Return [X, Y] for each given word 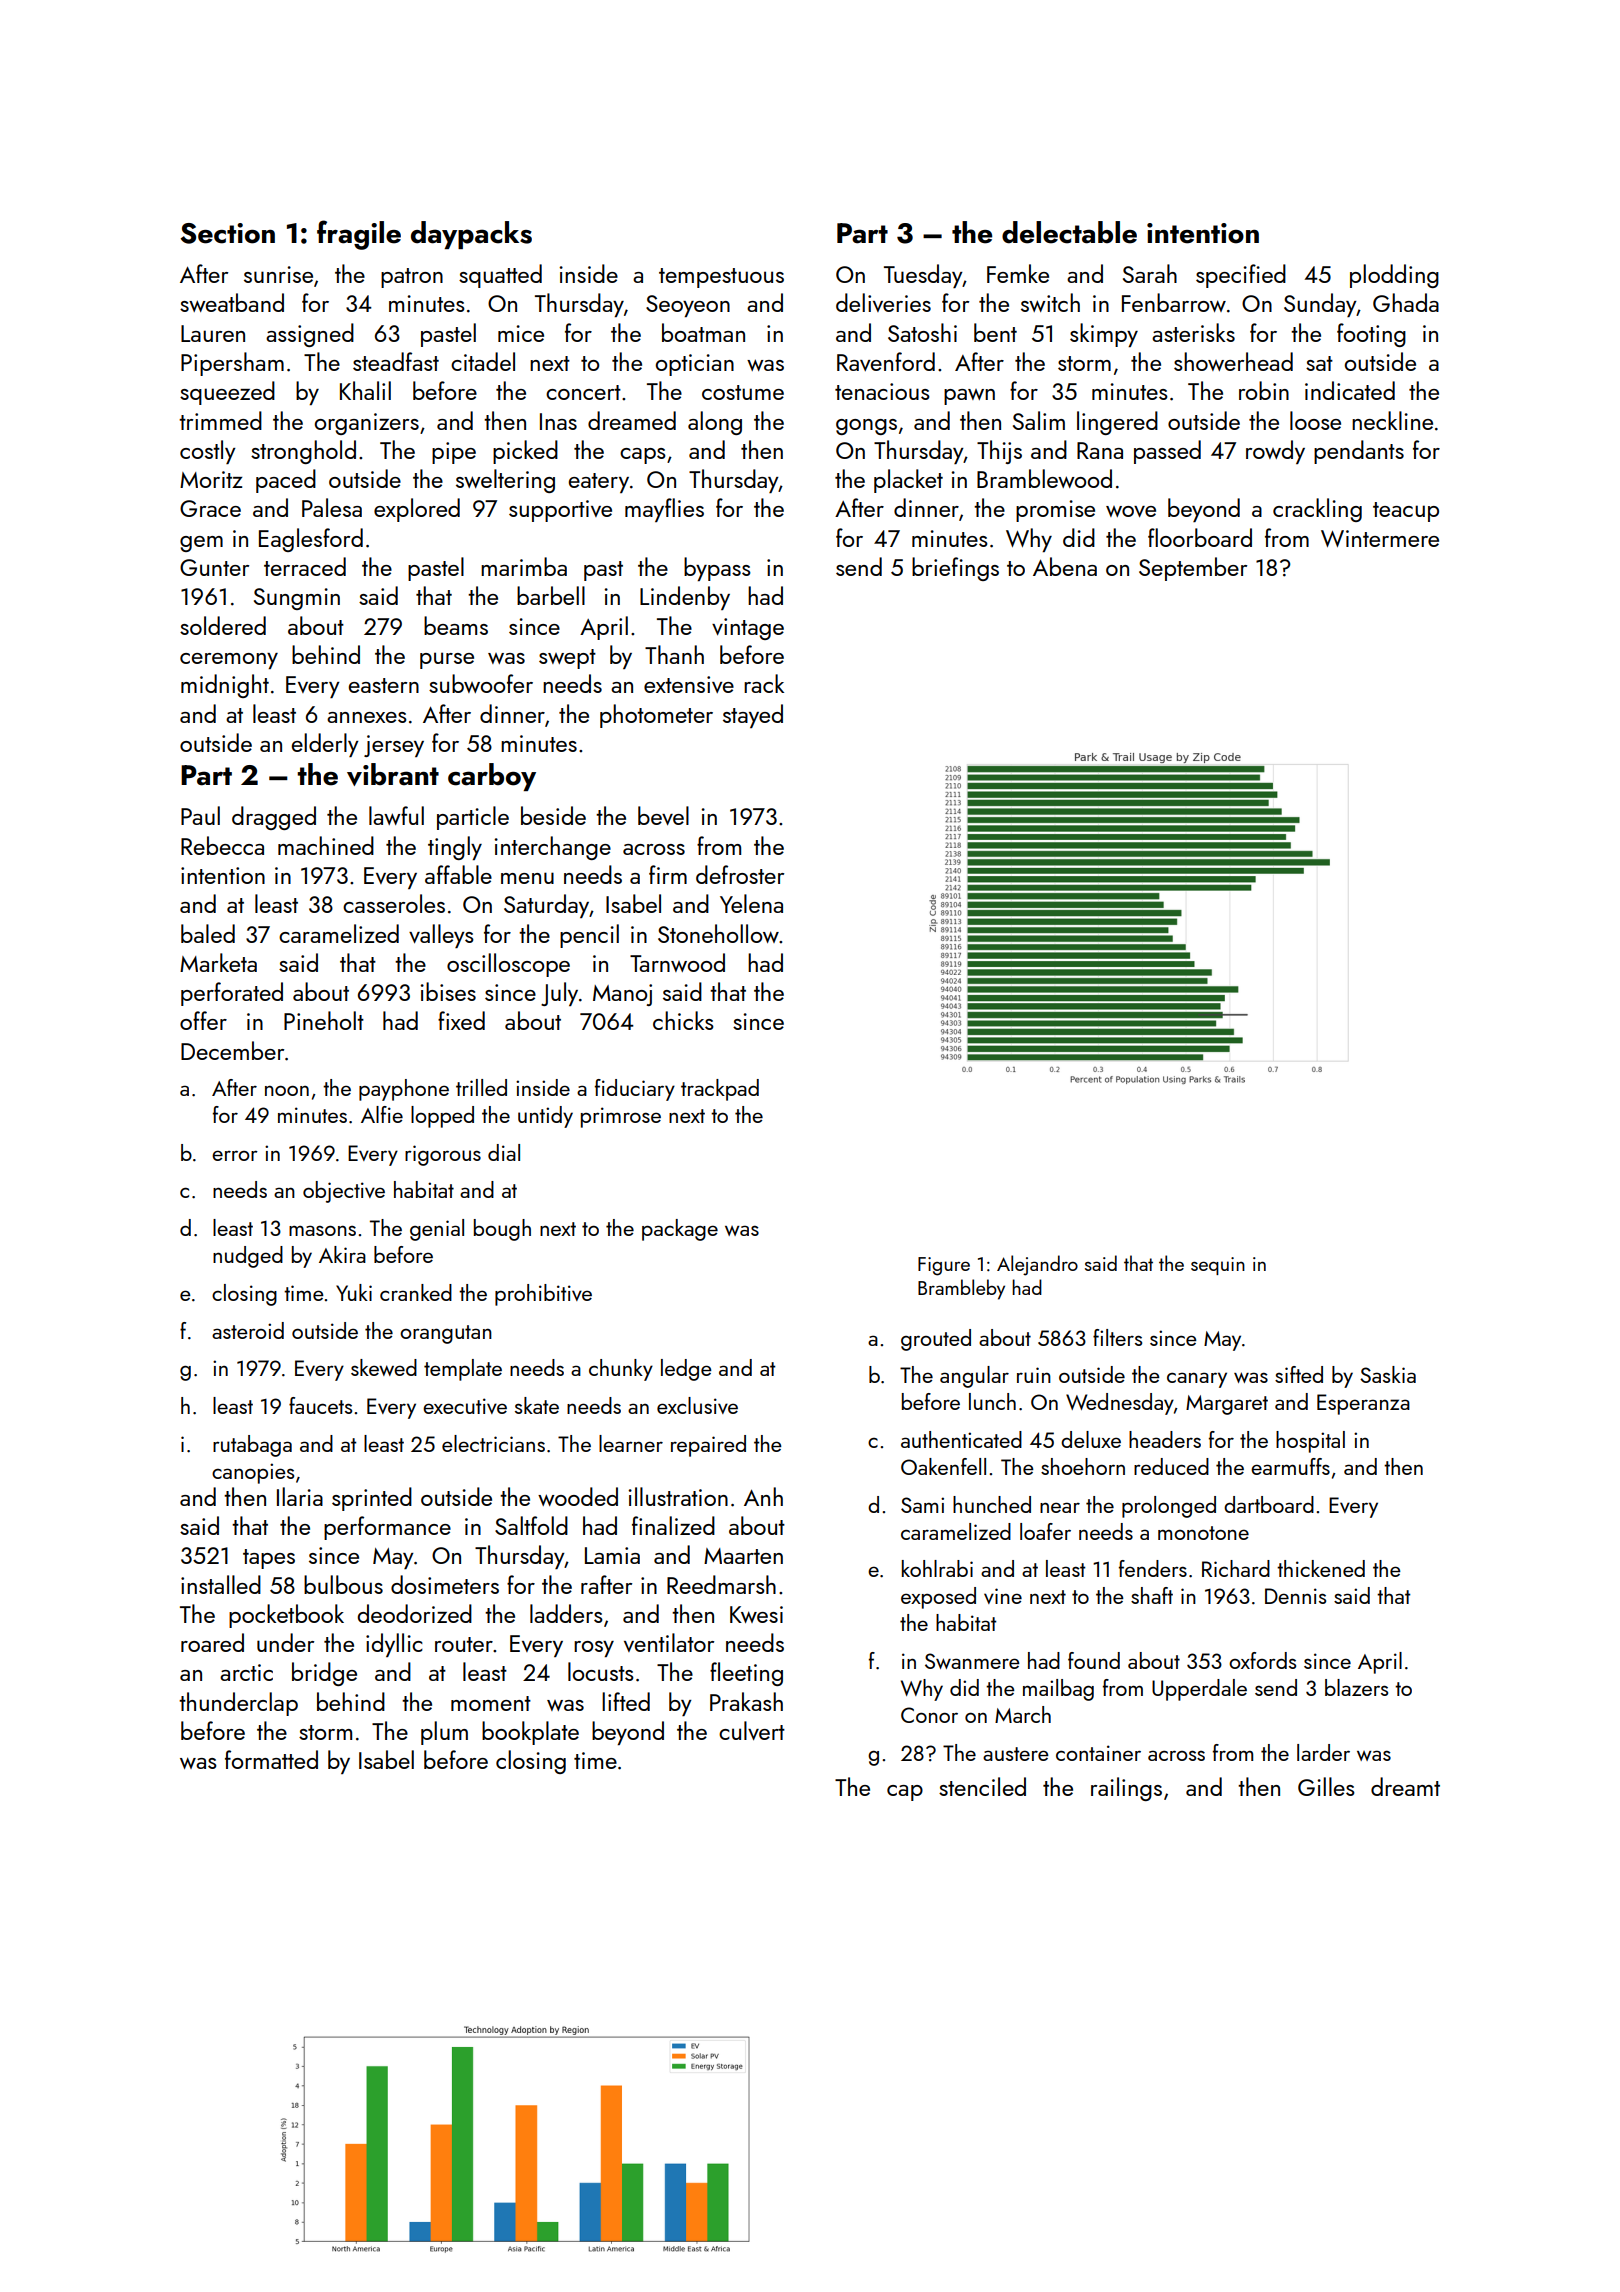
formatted [271, 1759]
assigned [310, 335]
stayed [753, 716]
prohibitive [543, 1295]
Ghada [1406, 302]
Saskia [1388, 1374]
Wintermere [1380, 538]
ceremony [229, 661]
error [235, 1155]
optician [695, 365]
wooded [578, 1496]
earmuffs [1290, 1466]
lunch [992, 1401]
